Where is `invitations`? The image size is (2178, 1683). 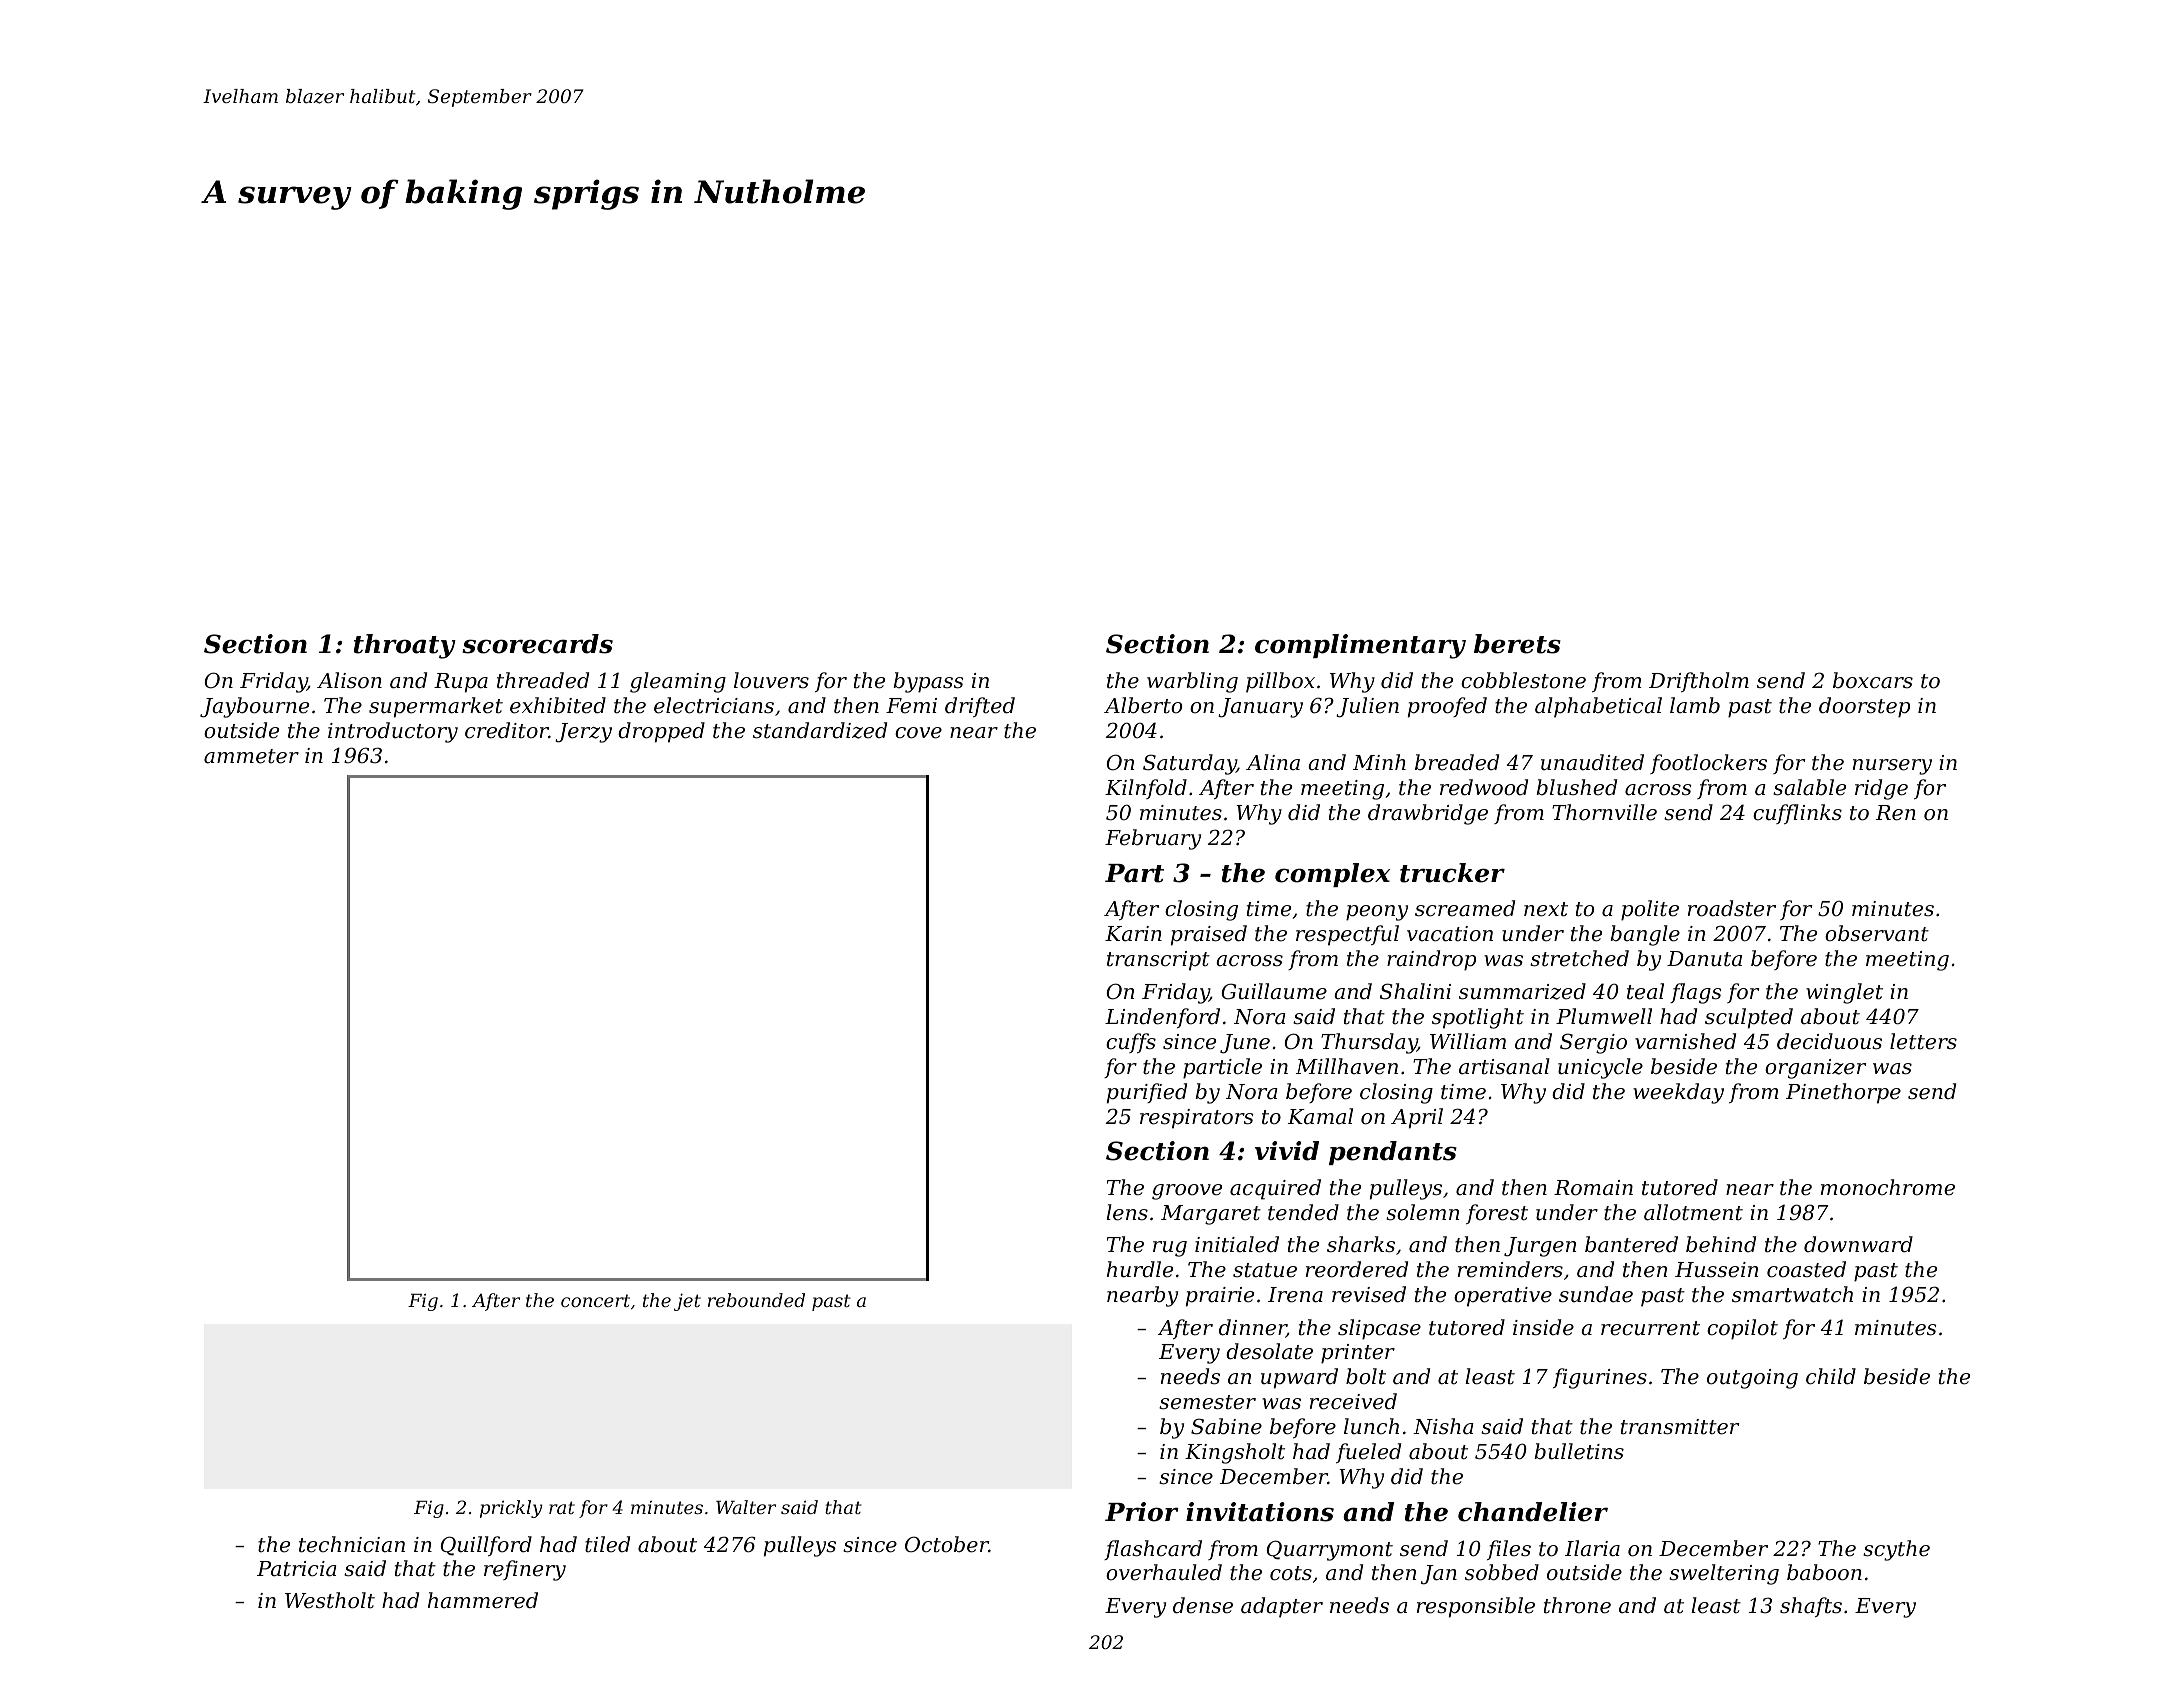
invitations is located at coordinates (1260, 1512).
